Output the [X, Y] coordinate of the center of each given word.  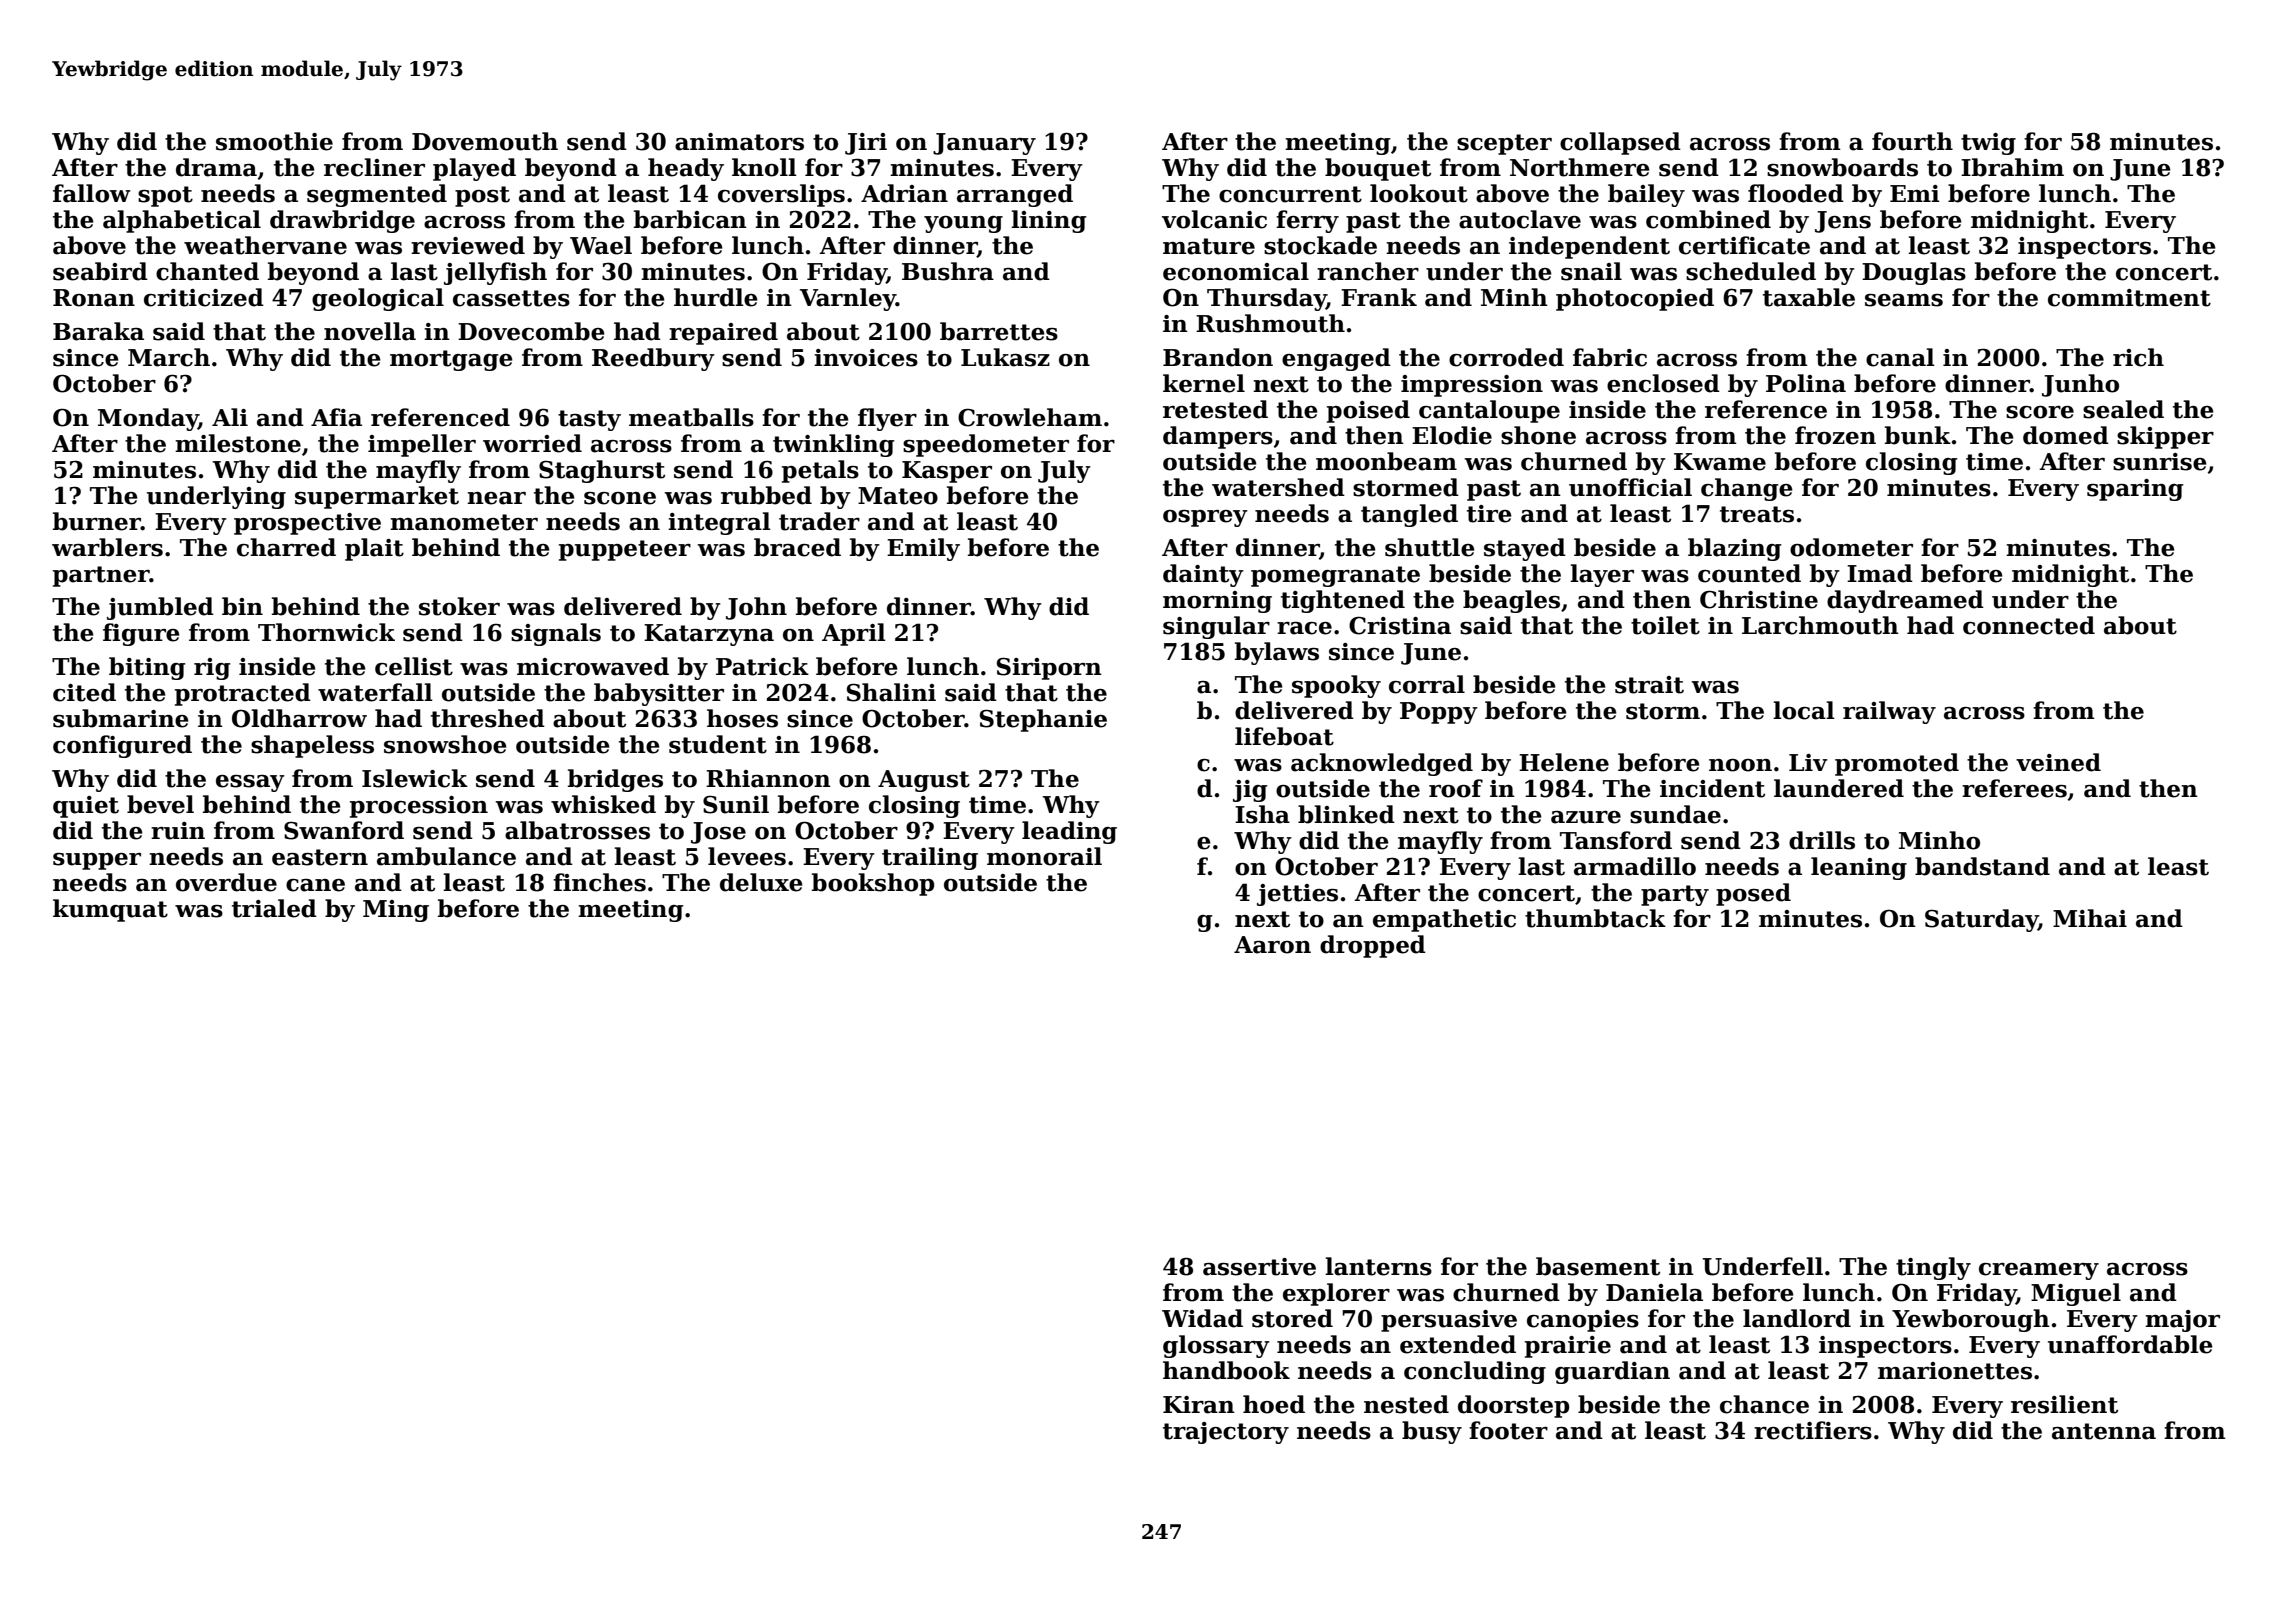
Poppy [1439, 713]
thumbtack [1595, 918]
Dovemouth [485, 141]
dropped [1373, 946]
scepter [1504, 144]
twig [1988, 144]
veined [2058, 762]
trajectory [1226, 1433]
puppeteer [625, 550]
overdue [226, 882]
